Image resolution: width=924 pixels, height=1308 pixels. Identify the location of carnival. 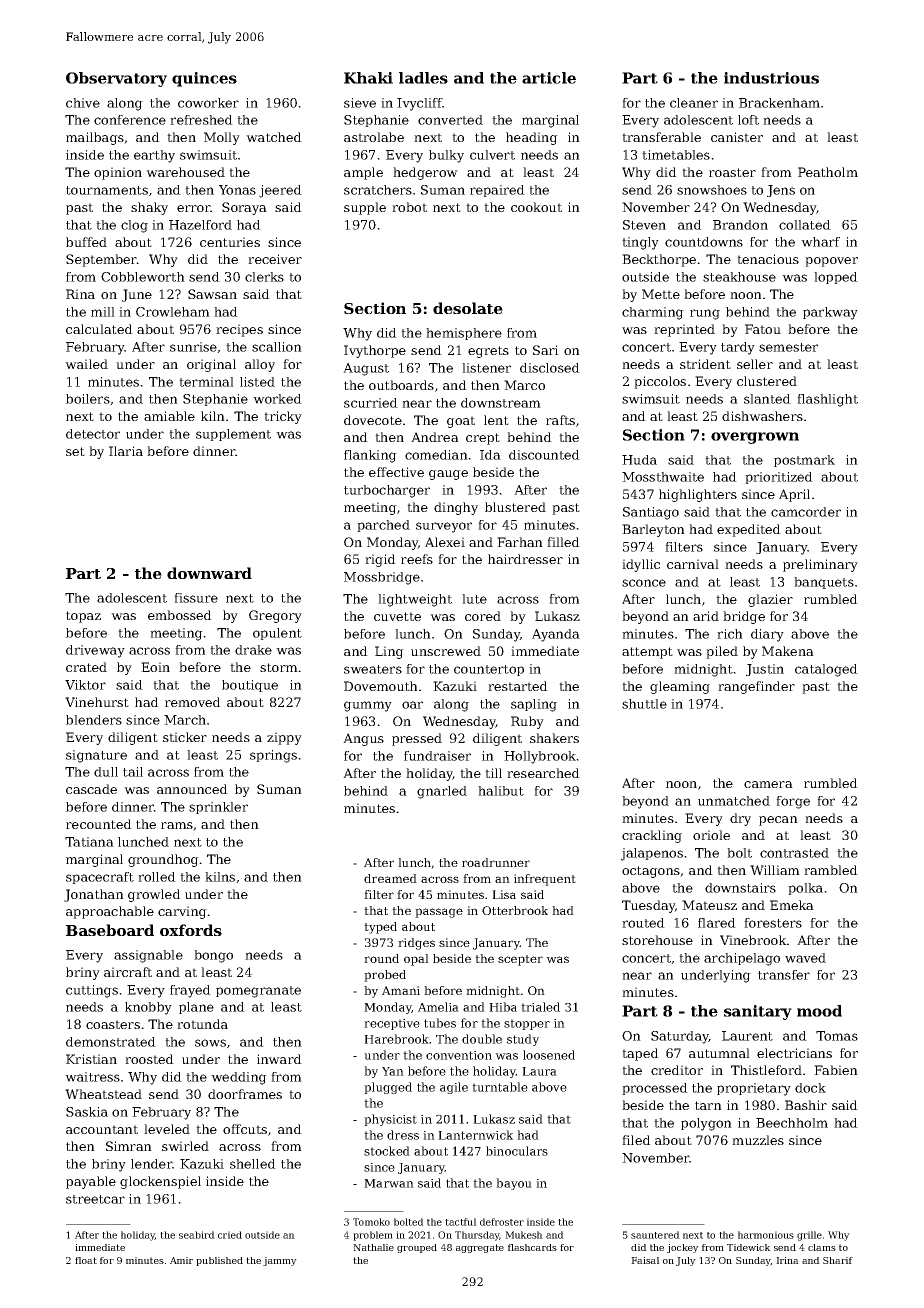
(693, 564).
